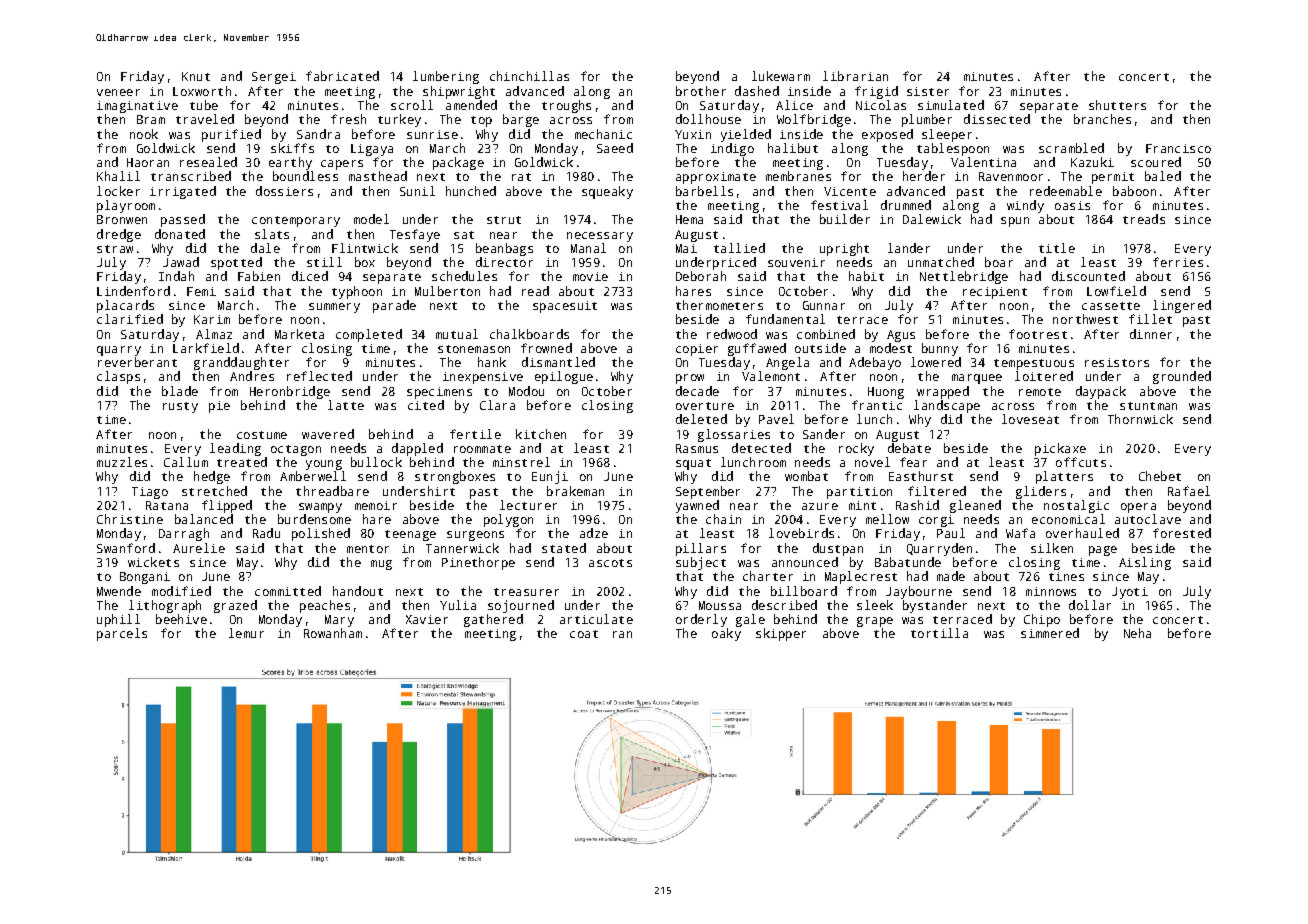 Image resolution: width=1308 pixels, height=924 pixels. What do you see at coordinates (122, 634) in the screenshot?
I see `parcels` at bounding box center [122, 634].
